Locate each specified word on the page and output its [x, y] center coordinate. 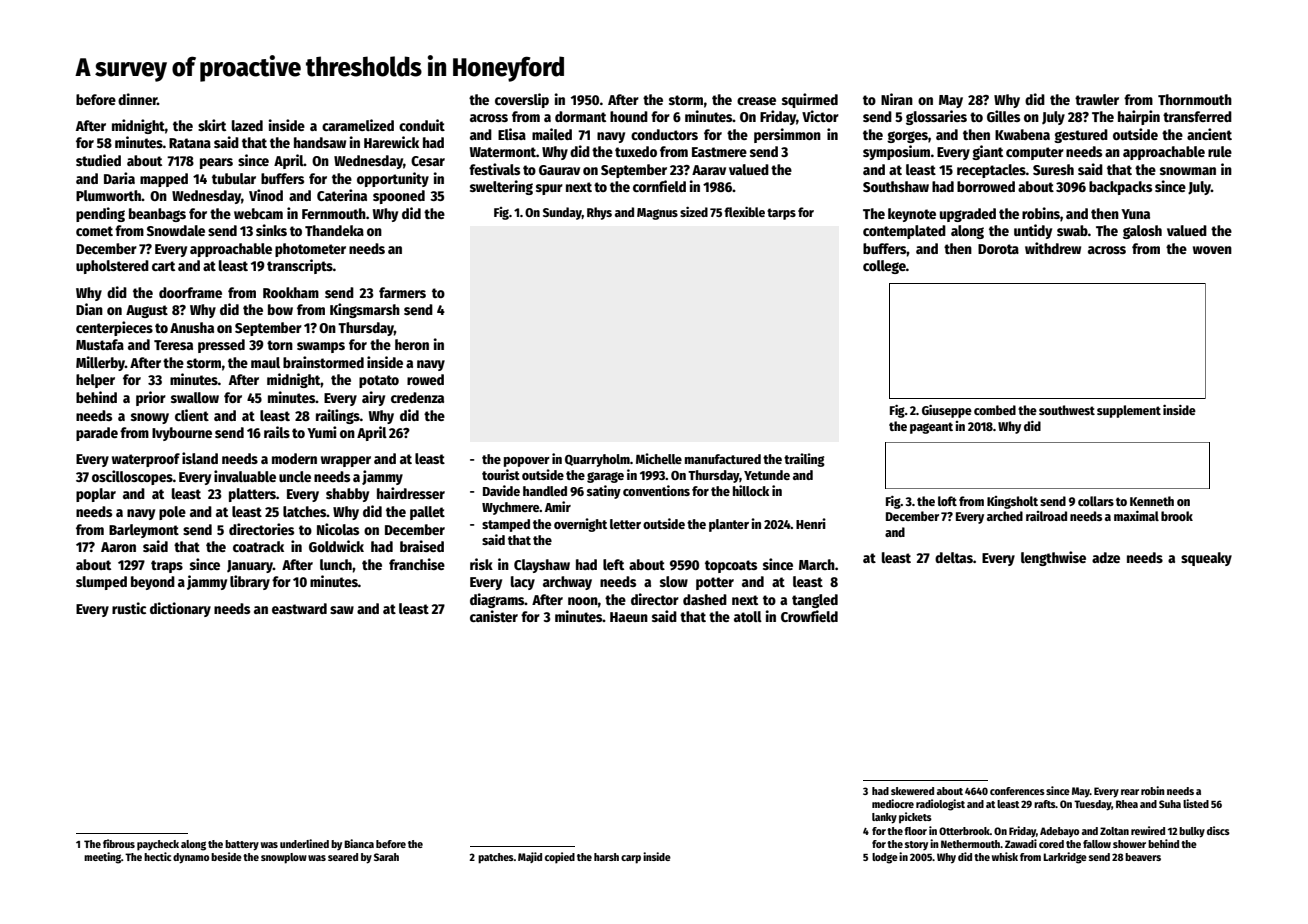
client [192, 415]
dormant [580, 116]
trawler [1097, 99]
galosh [1142, 232]
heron [412, 344]
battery [242, 845]
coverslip [522, 100]
